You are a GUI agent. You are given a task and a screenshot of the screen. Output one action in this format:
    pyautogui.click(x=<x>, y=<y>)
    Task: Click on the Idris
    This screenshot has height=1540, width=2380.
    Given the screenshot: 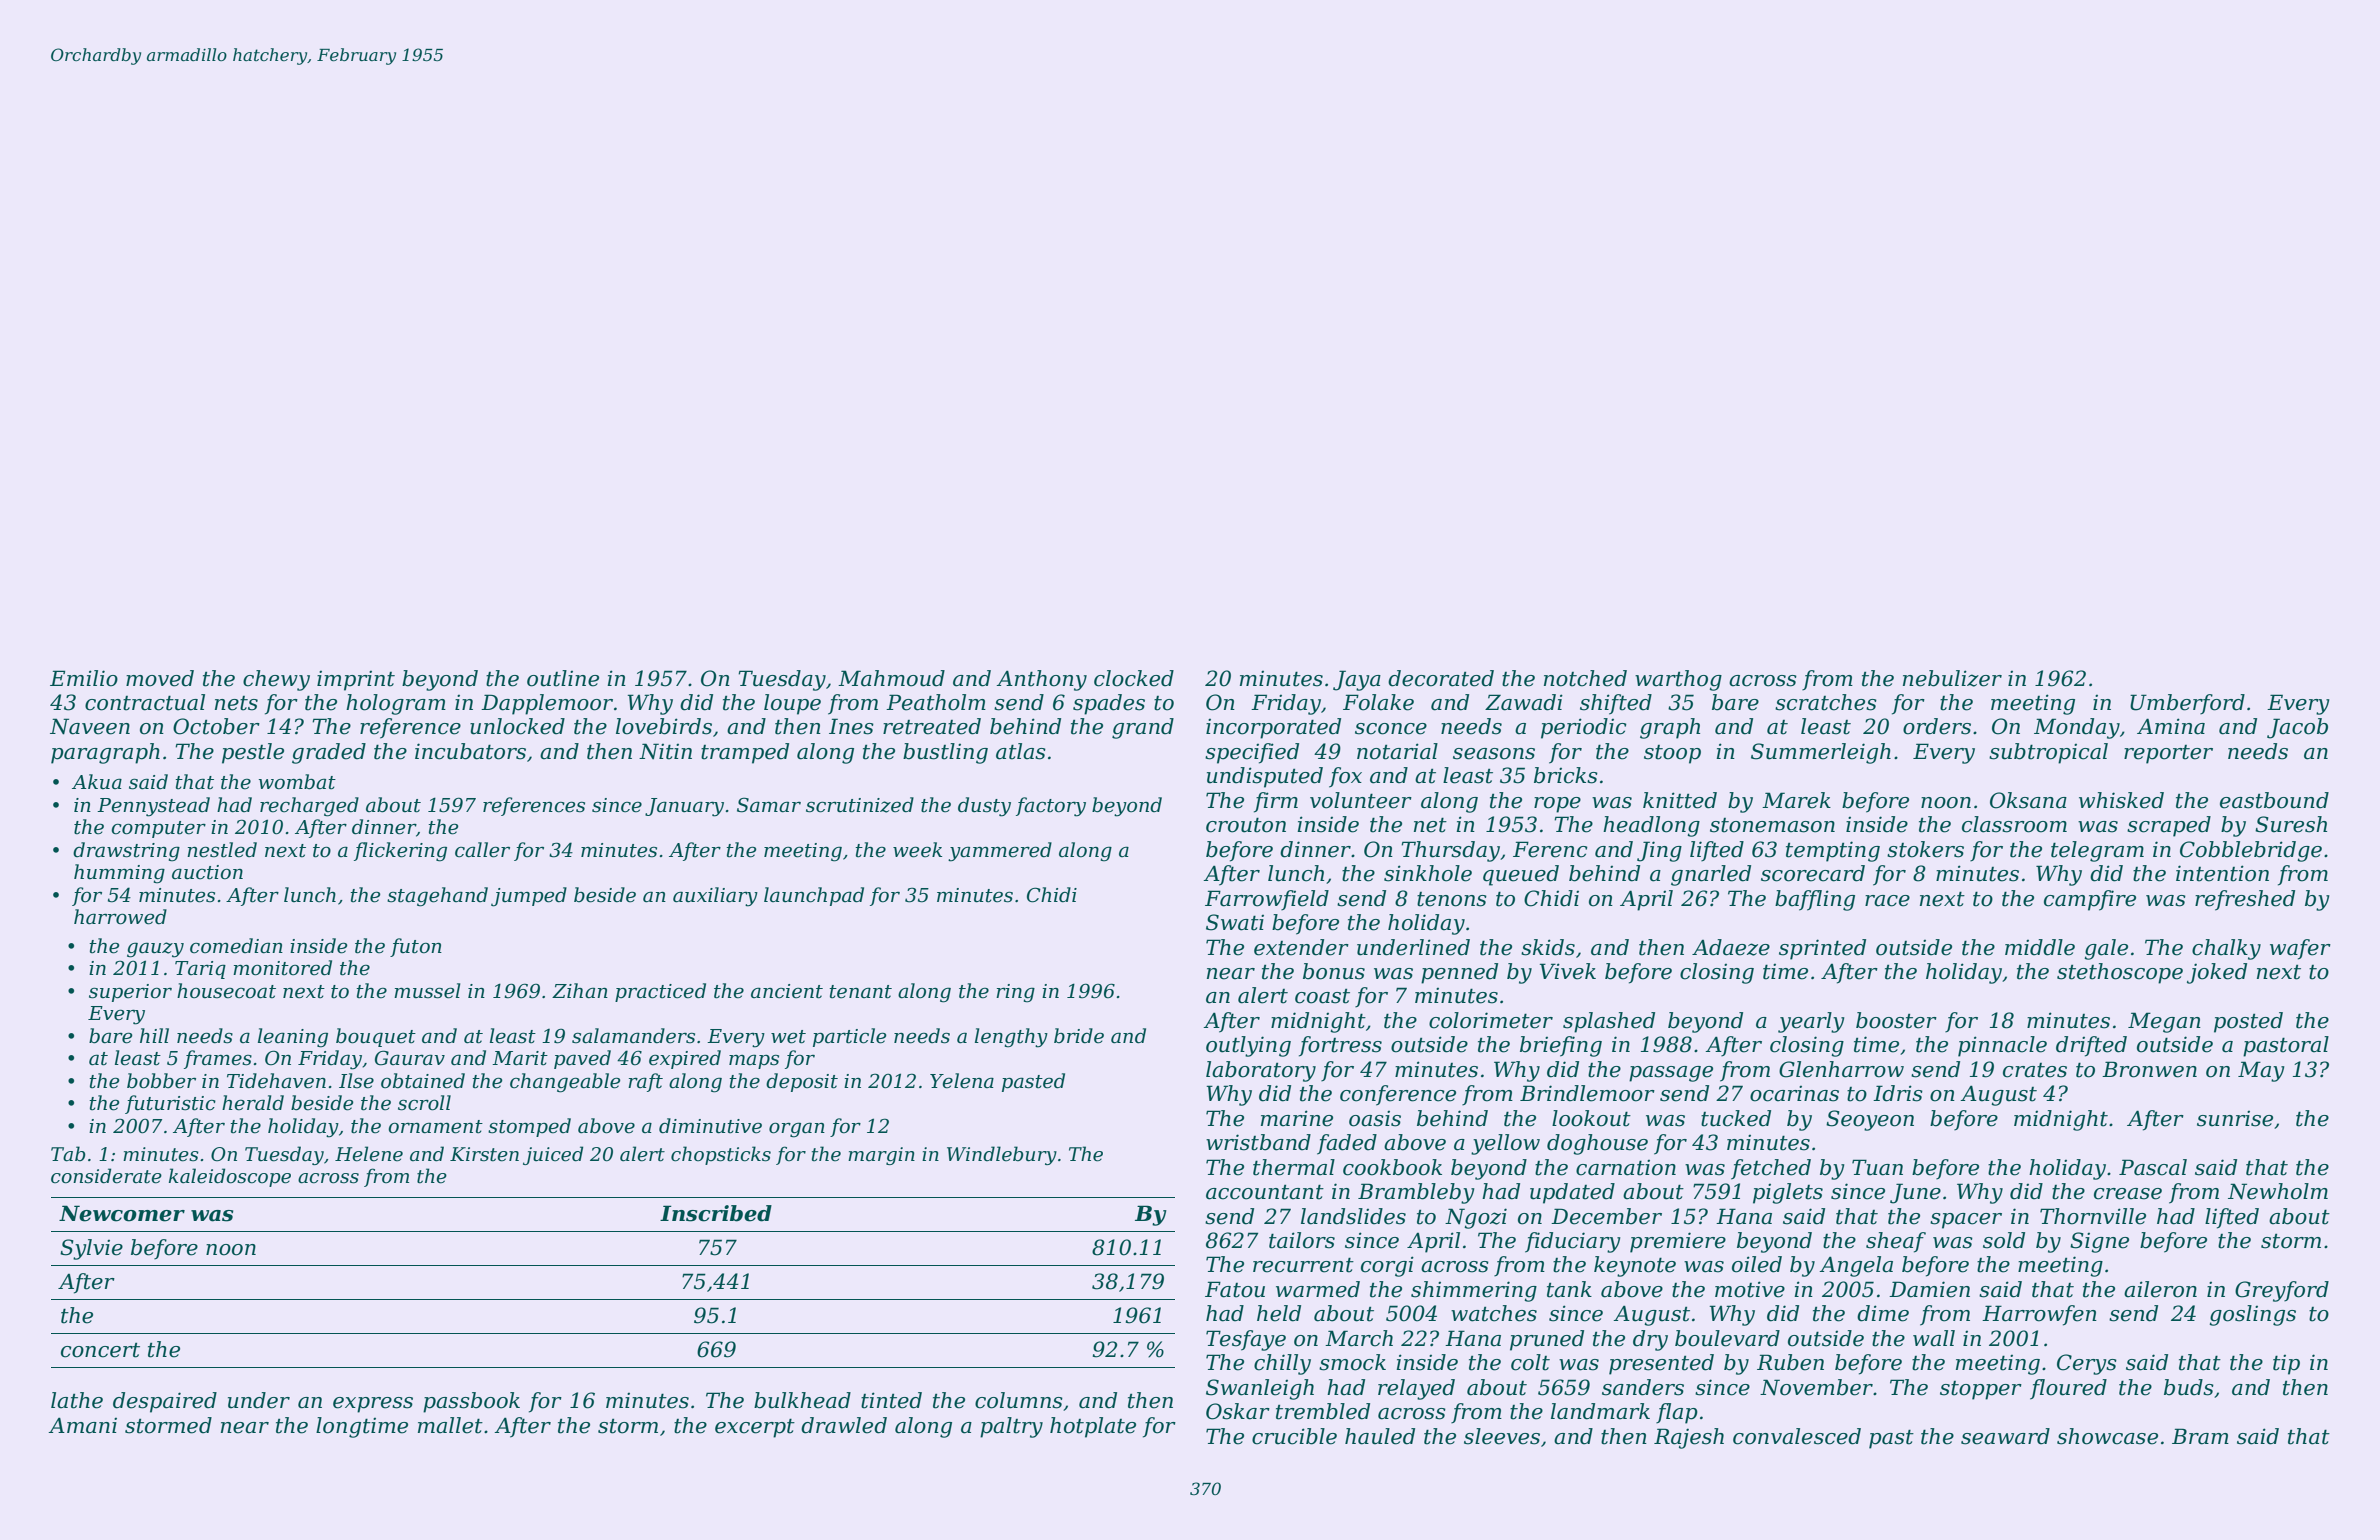 What is the action you would take?
    pyautogui.click(x=1898, y=1093)
